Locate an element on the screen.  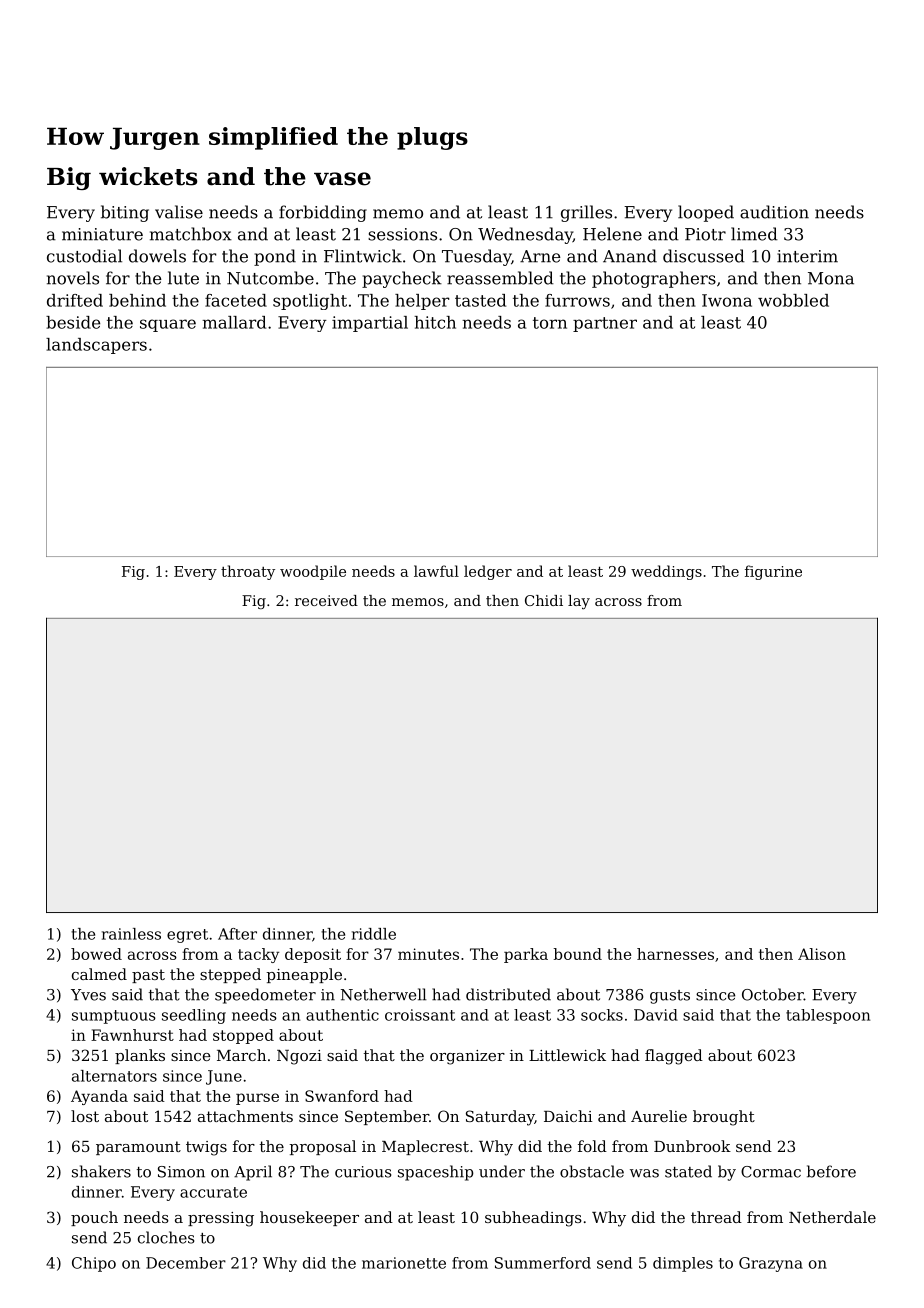
minutes is located at coordinates (428, 954).
